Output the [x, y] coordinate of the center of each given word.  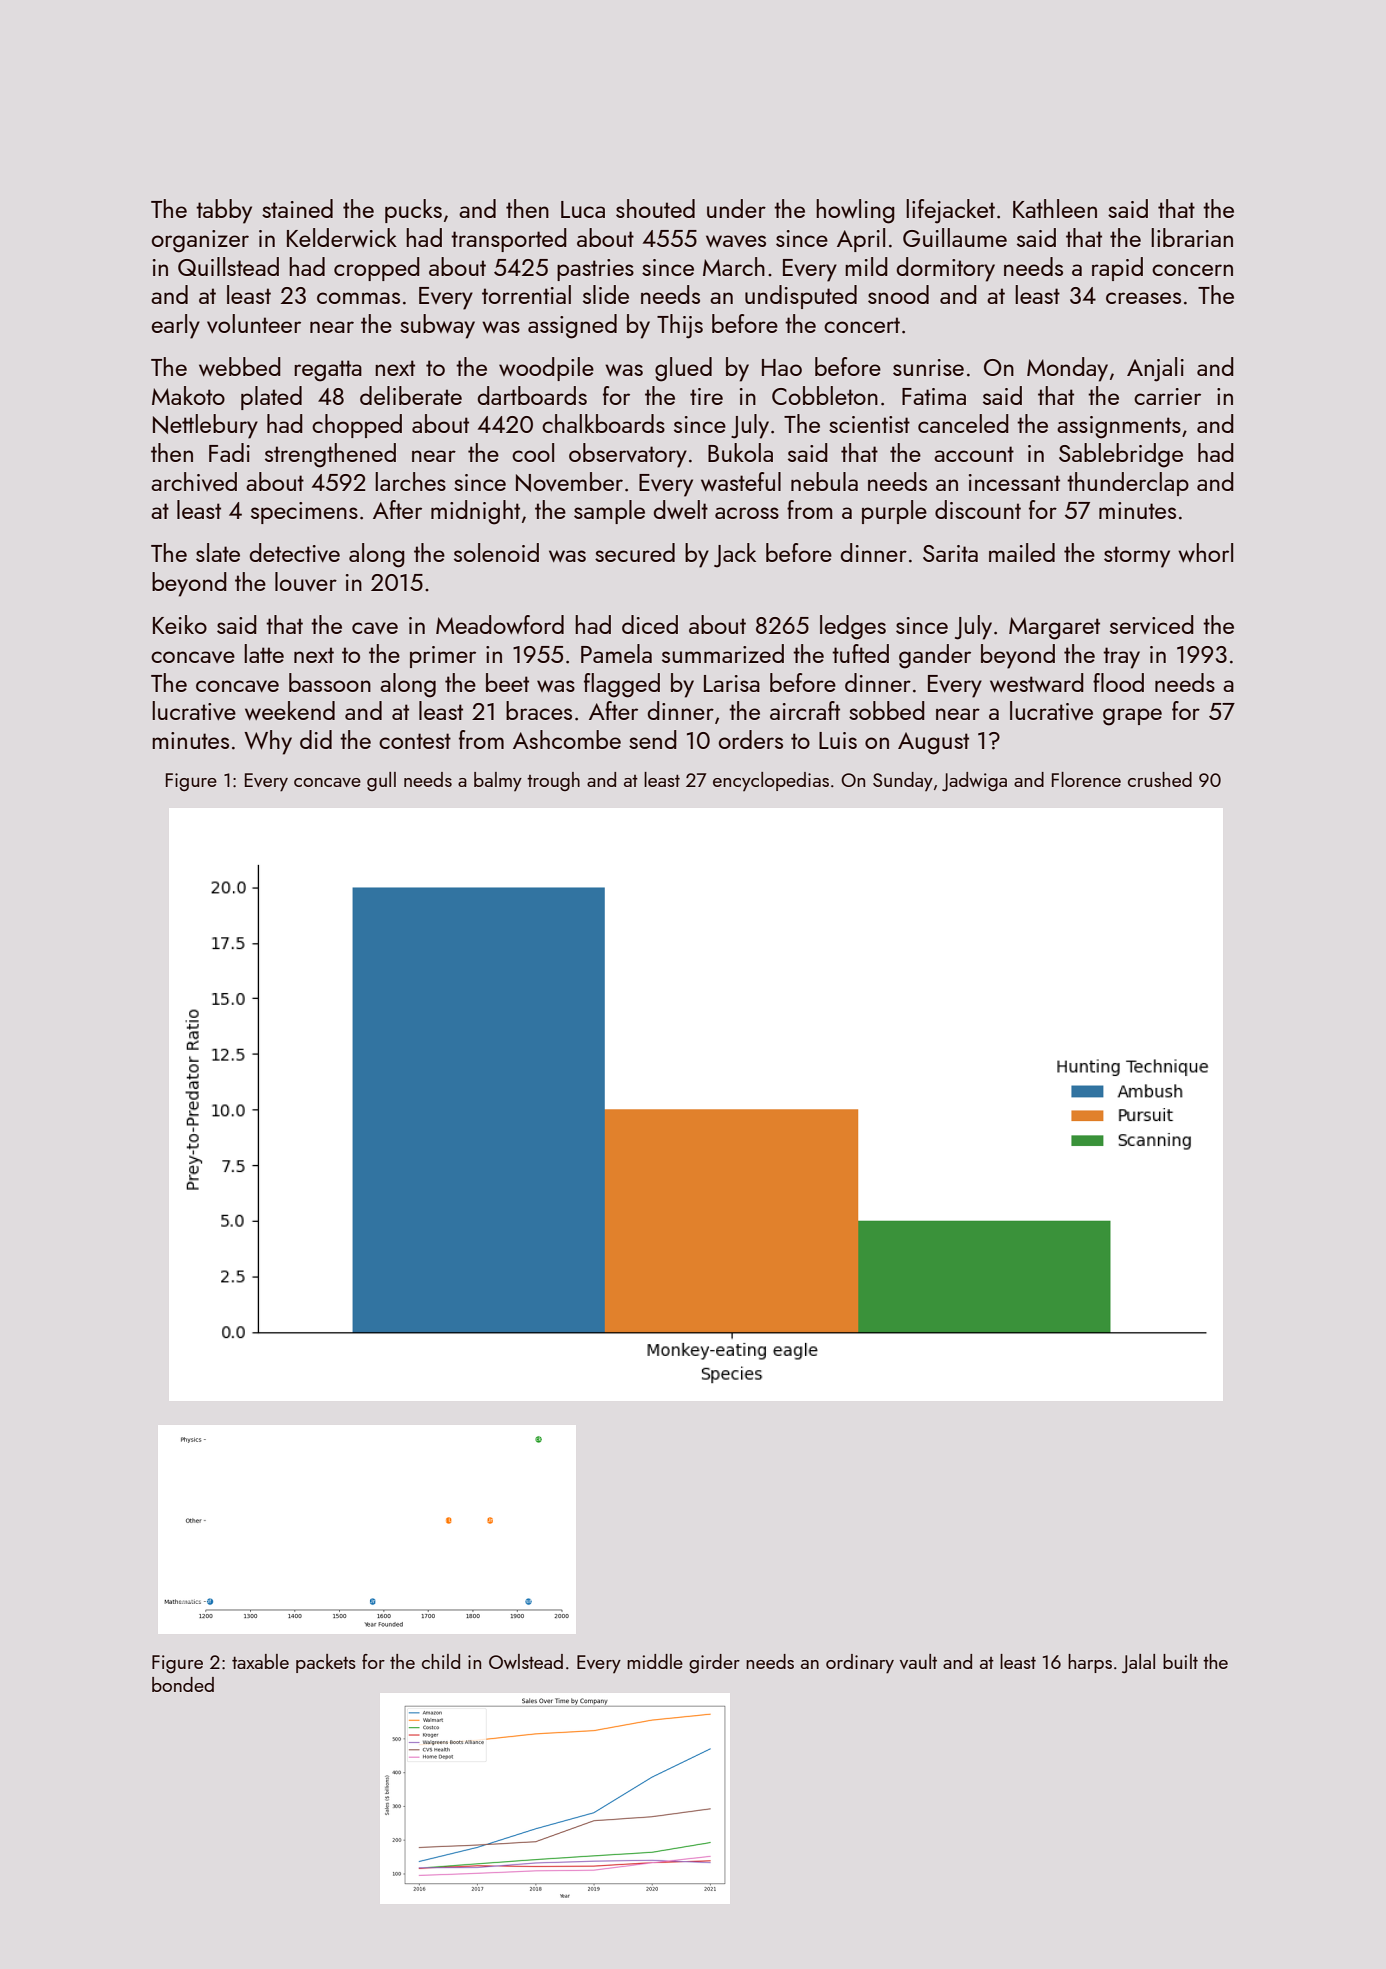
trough [553, 781]
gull [381, 781]
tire [706, 396]
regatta [328, 371]
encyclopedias [771, 781]
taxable [260, 1661]
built [1180, 1661]
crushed [1160, 779]
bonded [183, 1684]
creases [1143, 298]
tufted [860, 653]
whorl [1205, 552]
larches [410, 481]
